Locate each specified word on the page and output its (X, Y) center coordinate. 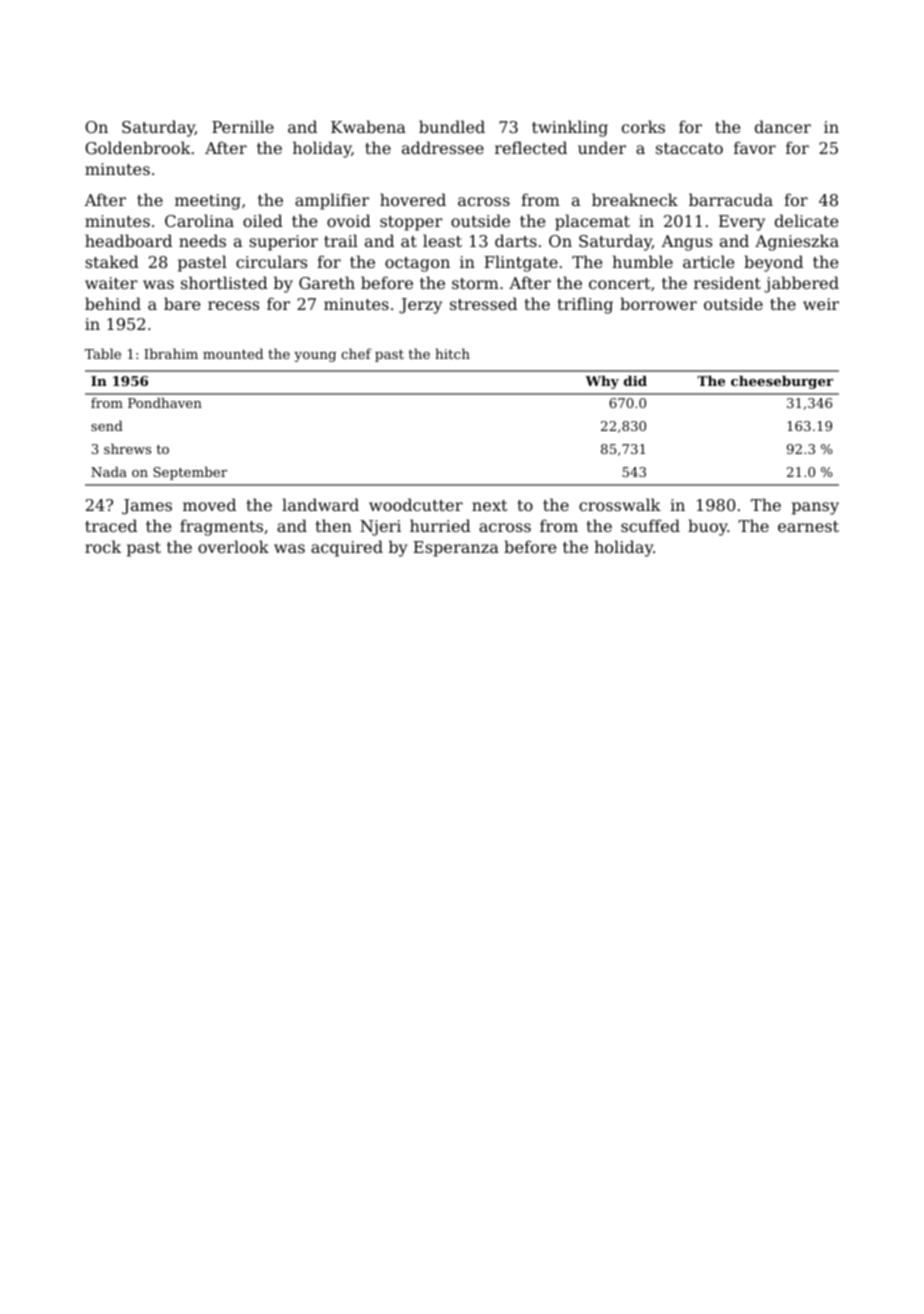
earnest (808, 526)
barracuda (731, 199)
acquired (347, 548)
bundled (452, 126)
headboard (128, 240)
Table (103, 353)
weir (821, 304)
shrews (127, 449)
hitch (452, 353)
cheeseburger (782, 382)
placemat (592, 222)
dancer (783, 126)
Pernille (243, 126)
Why (602, 382)
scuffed (650, 525)
